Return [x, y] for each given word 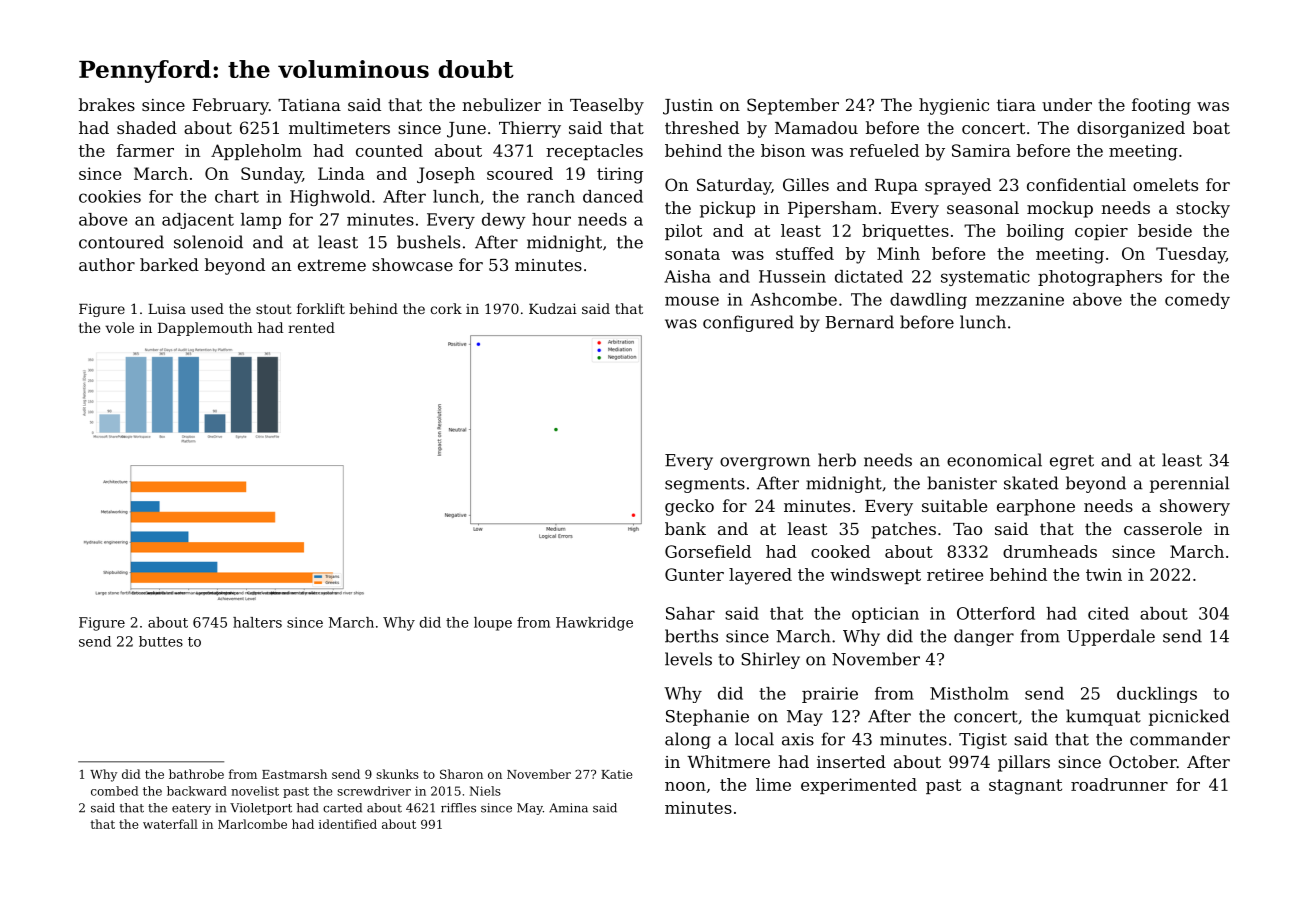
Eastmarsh [294, 774]
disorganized [1131, 129]
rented [311, 327]
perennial [1189, 484]
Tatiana [309, 105]
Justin [688, 107]
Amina [568, 808]
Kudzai [553, 308]
